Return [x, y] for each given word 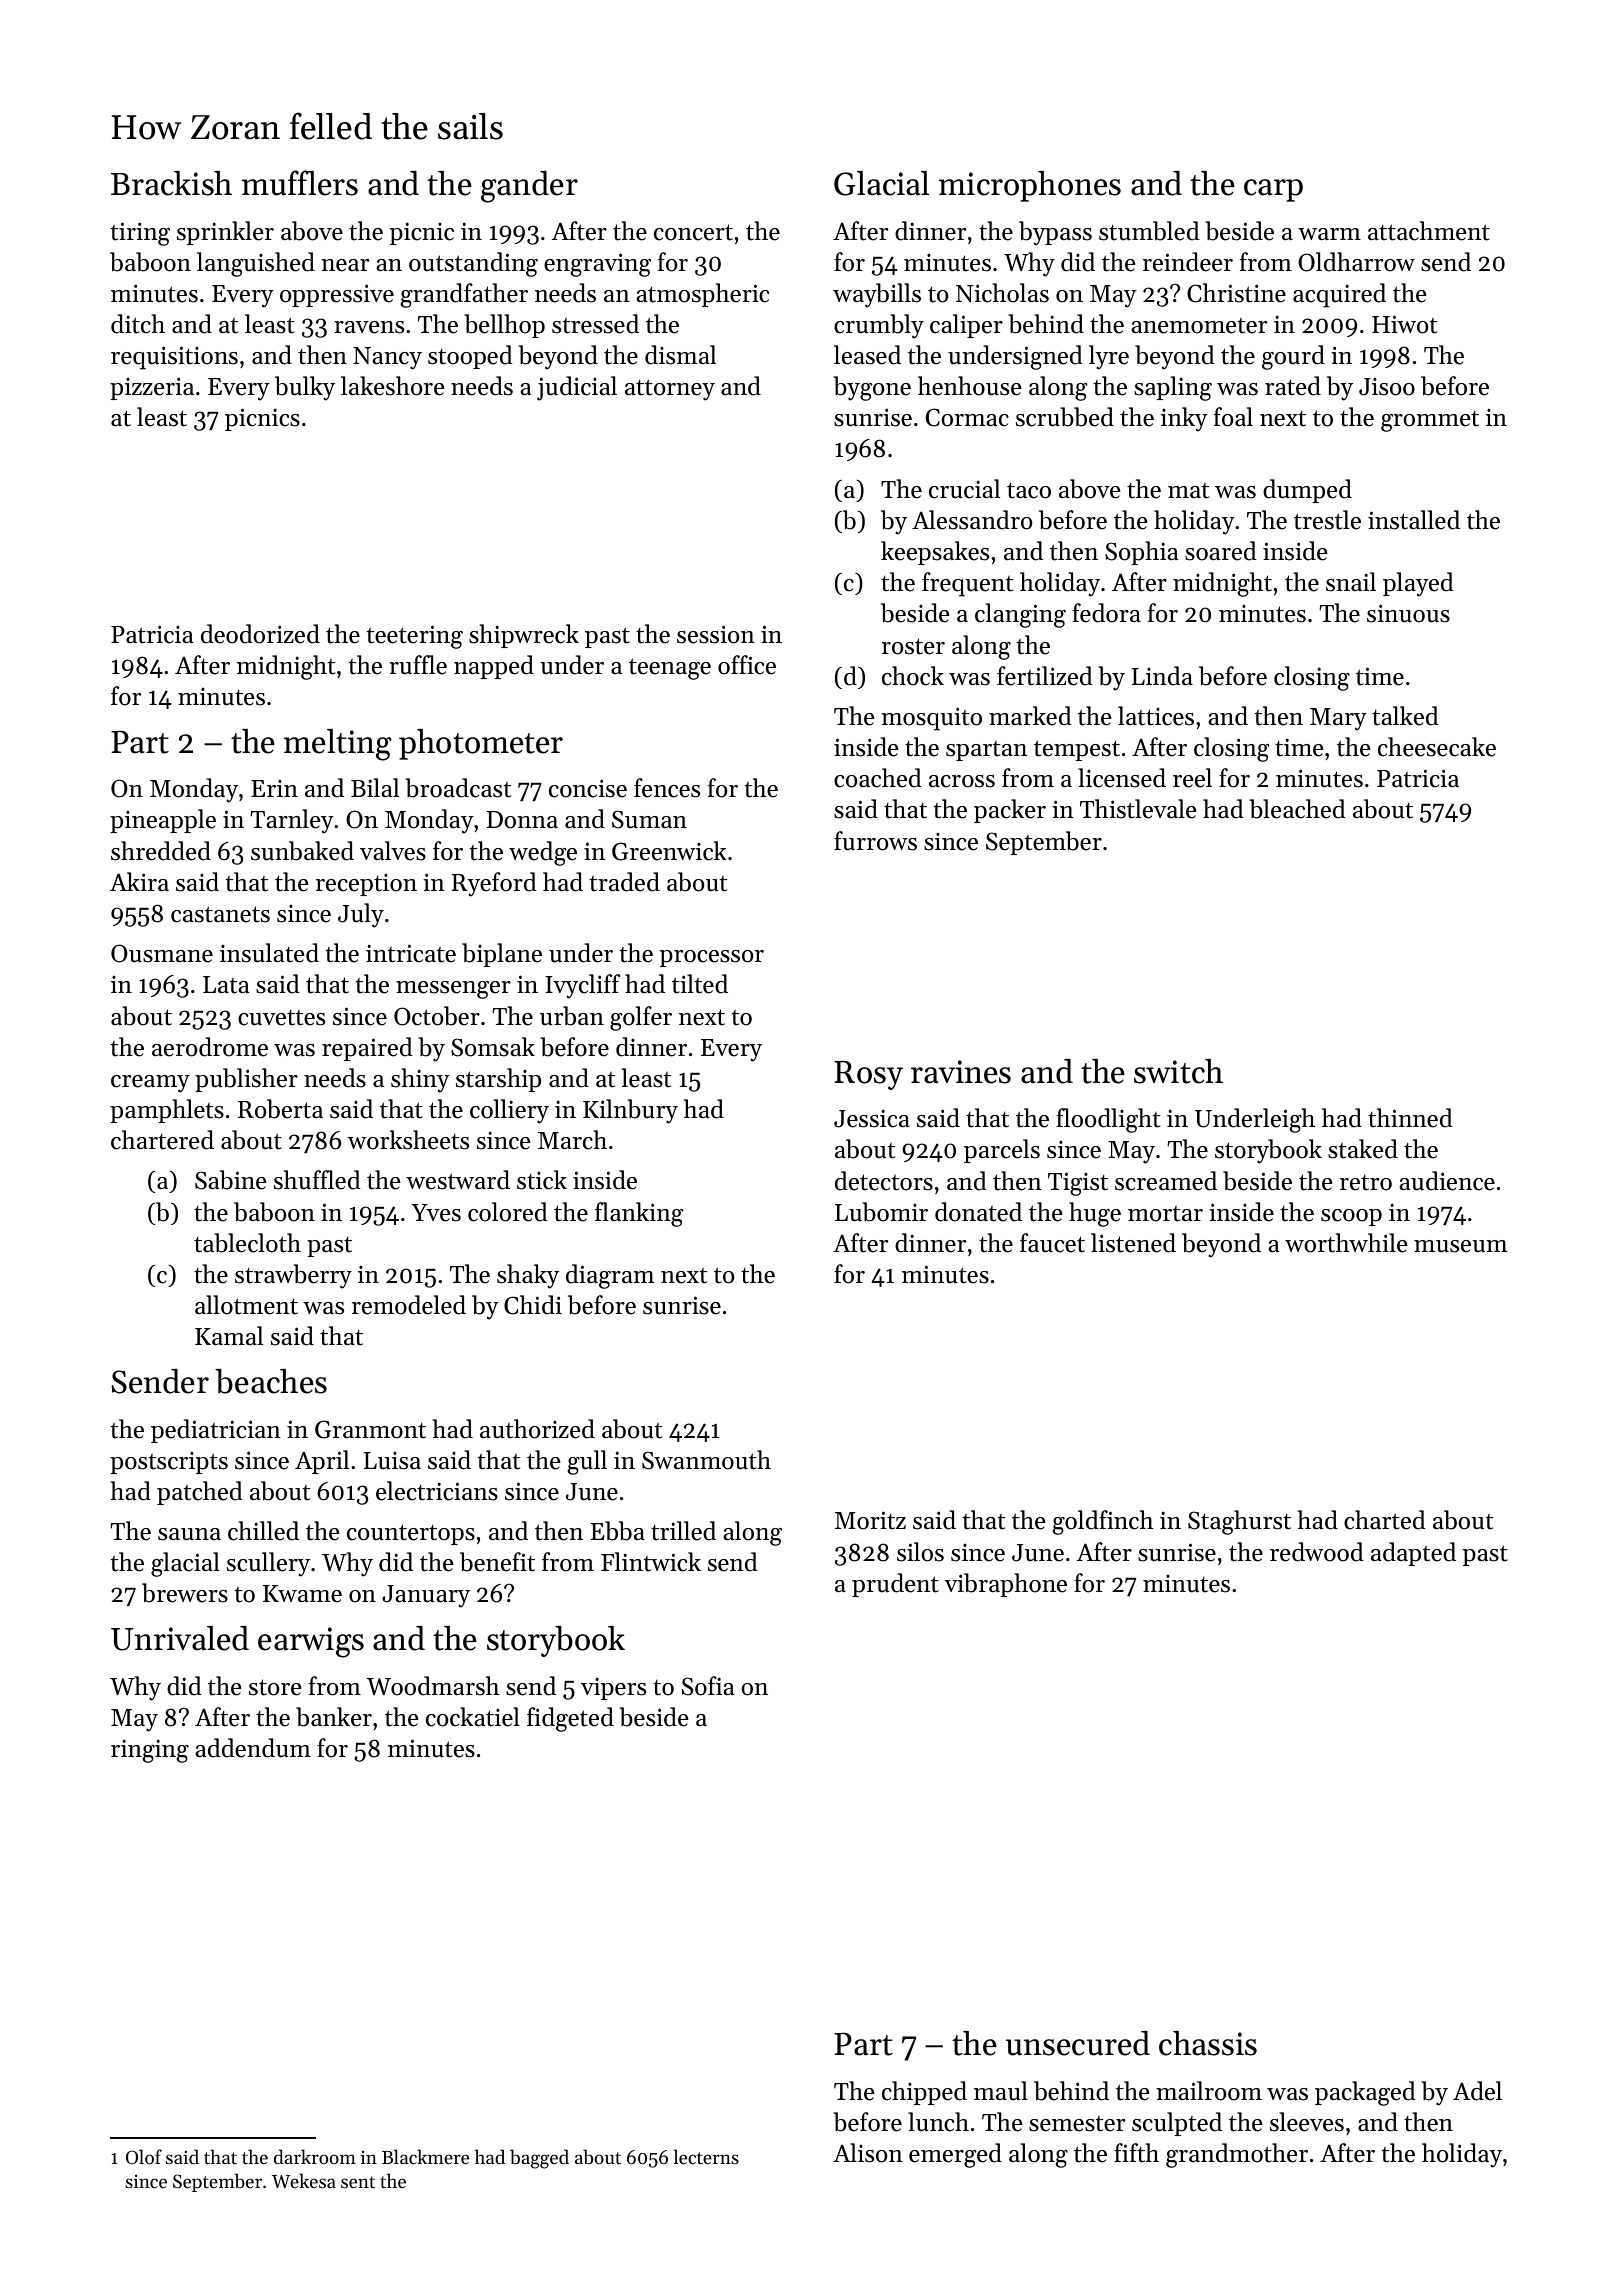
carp [1273, 190]
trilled [683, 1531]
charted [1385, 1520]
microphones [1030, 186]
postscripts [169, 1463]
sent [358, 2182]
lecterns [706, 2156]
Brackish [171, 183]
